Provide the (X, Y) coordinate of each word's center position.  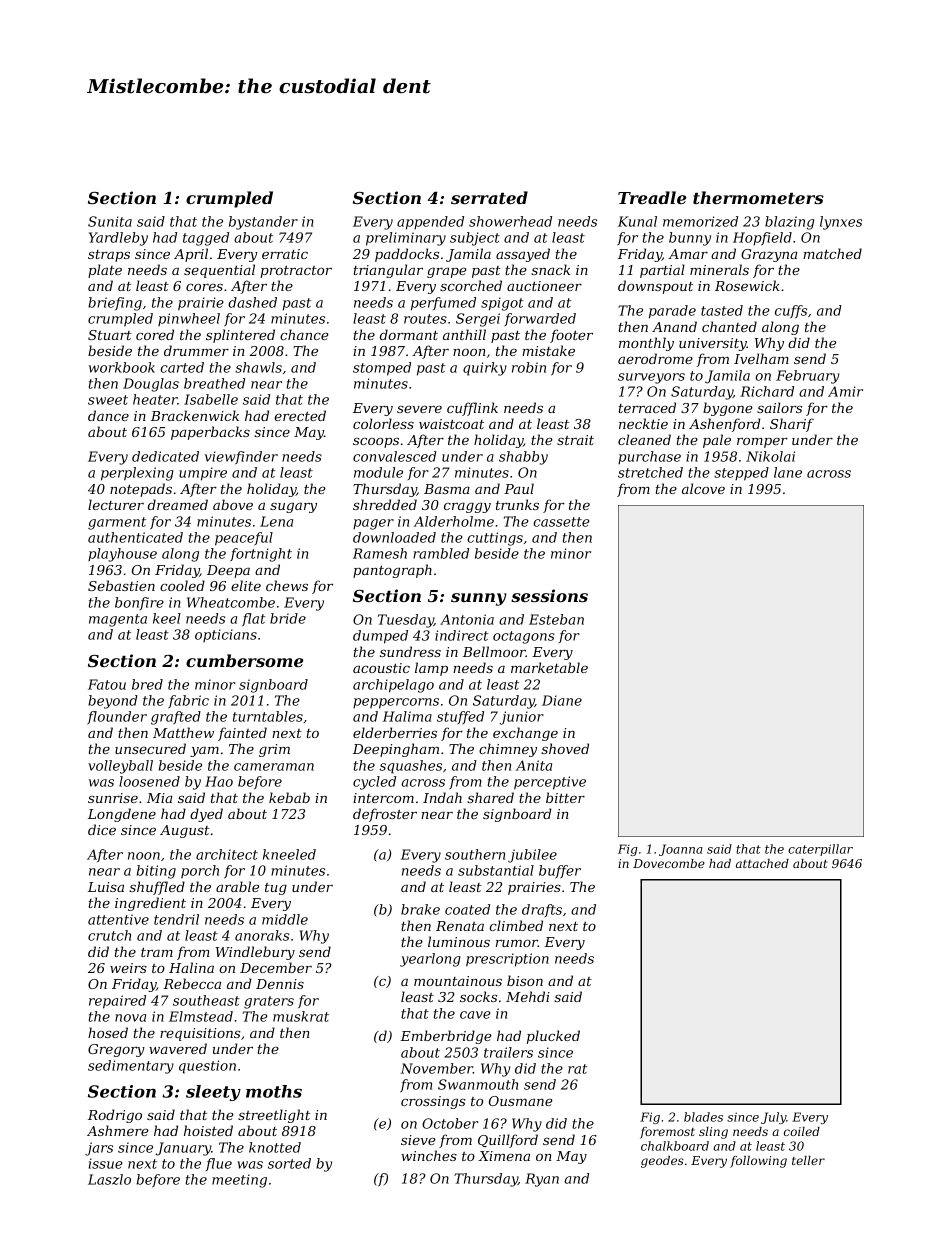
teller (808, 1160)
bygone (728, 409)
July (773, 1118)
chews (287, 585)
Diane (562, 700)
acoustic (381, 668)
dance (108, 415)
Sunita (110, 221)
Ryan (542, 1180)
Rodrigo (115, 1116)
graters (269, 1002)
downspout (655, 287)
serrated (489, 197)
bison (525, 980)
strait (575, 440)
